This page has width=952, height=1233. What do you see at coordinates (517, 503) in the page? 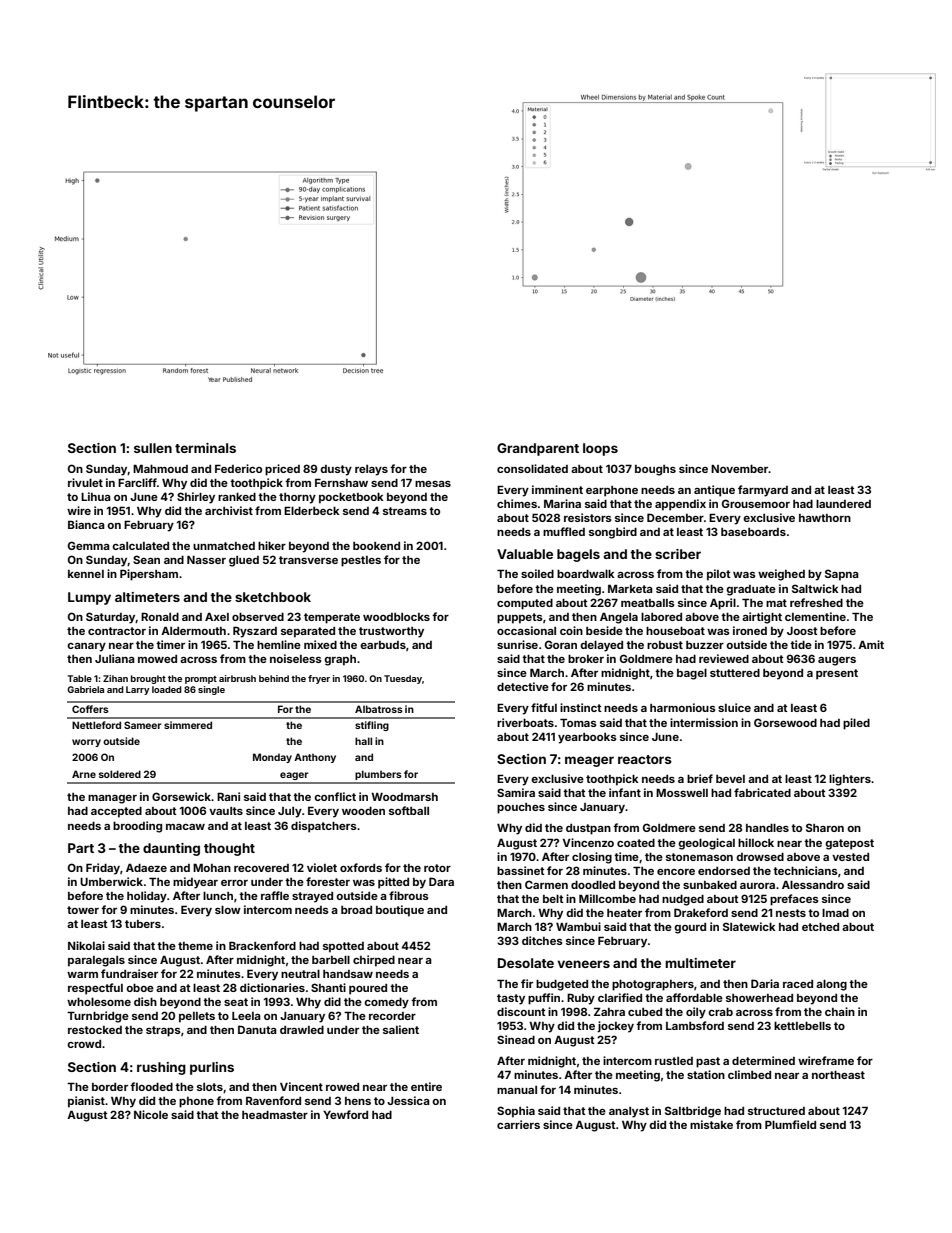
I see `chimes` at bounding box center [517, 503].
